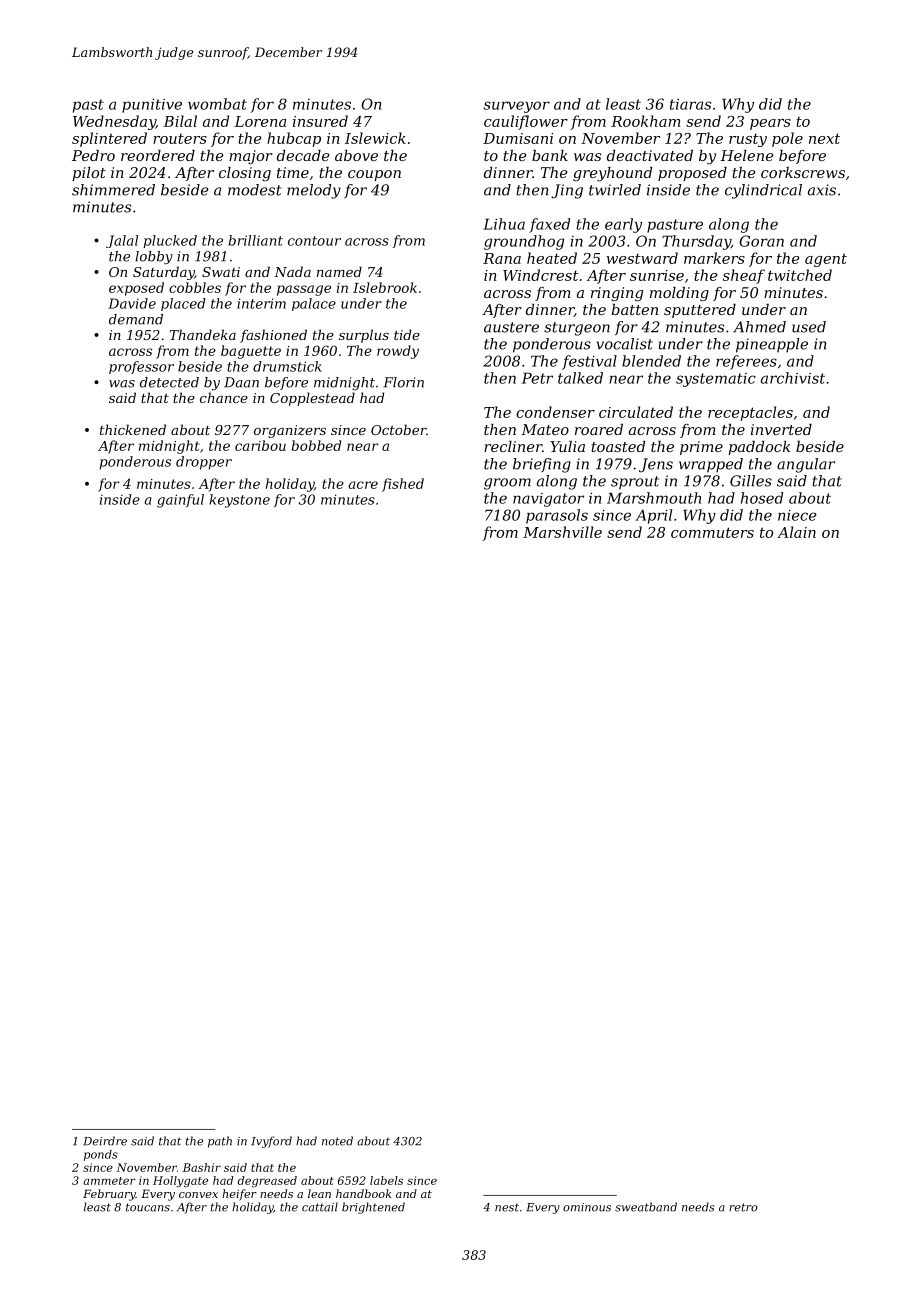 The image size is (924, 1308). Describe the element at coordinates (363, 485) in the screenshot. I see `acre` at that location.
